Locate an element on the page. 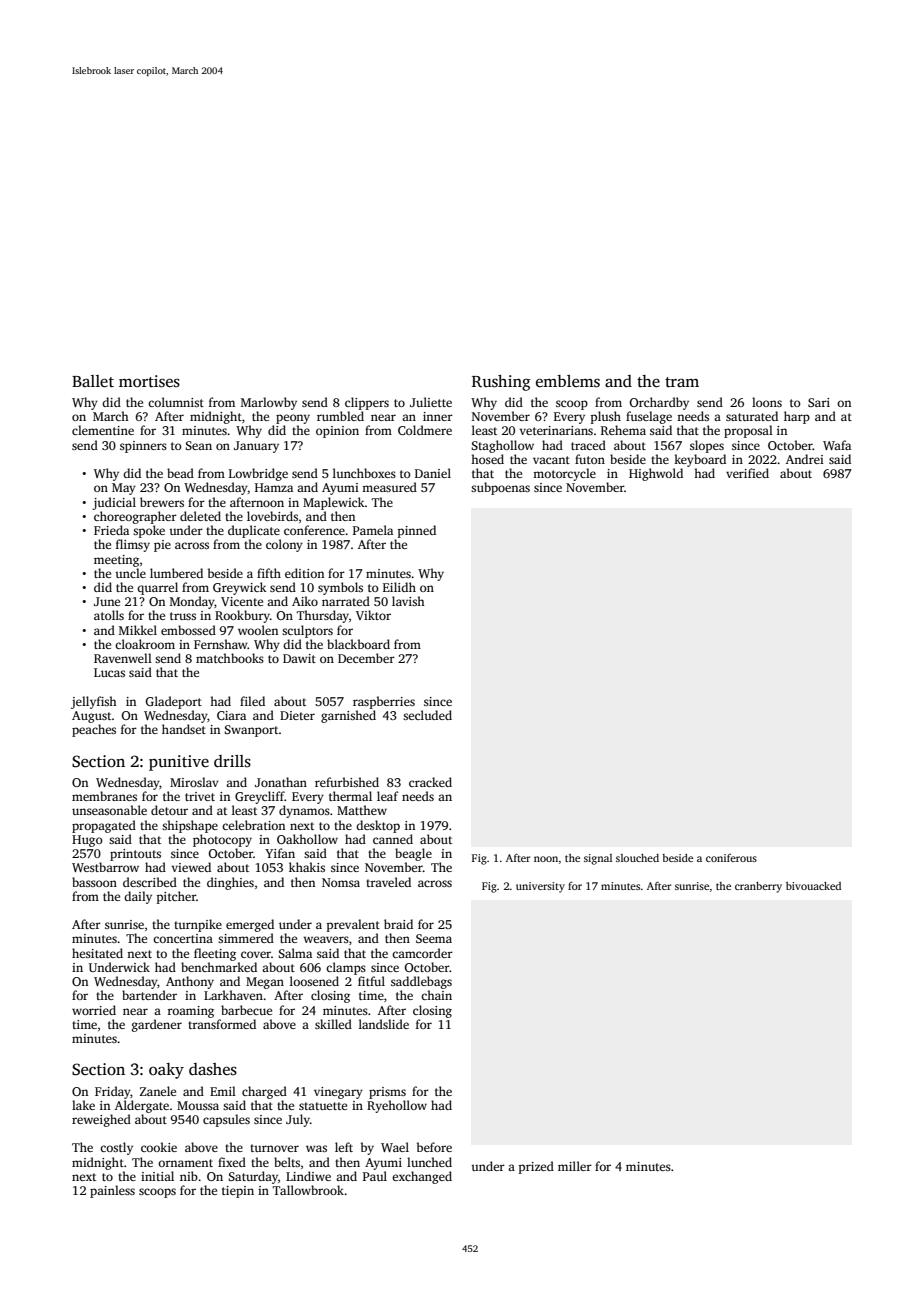 The image size is (924, 1308). Andrei is located at coordinates (805, 459).
